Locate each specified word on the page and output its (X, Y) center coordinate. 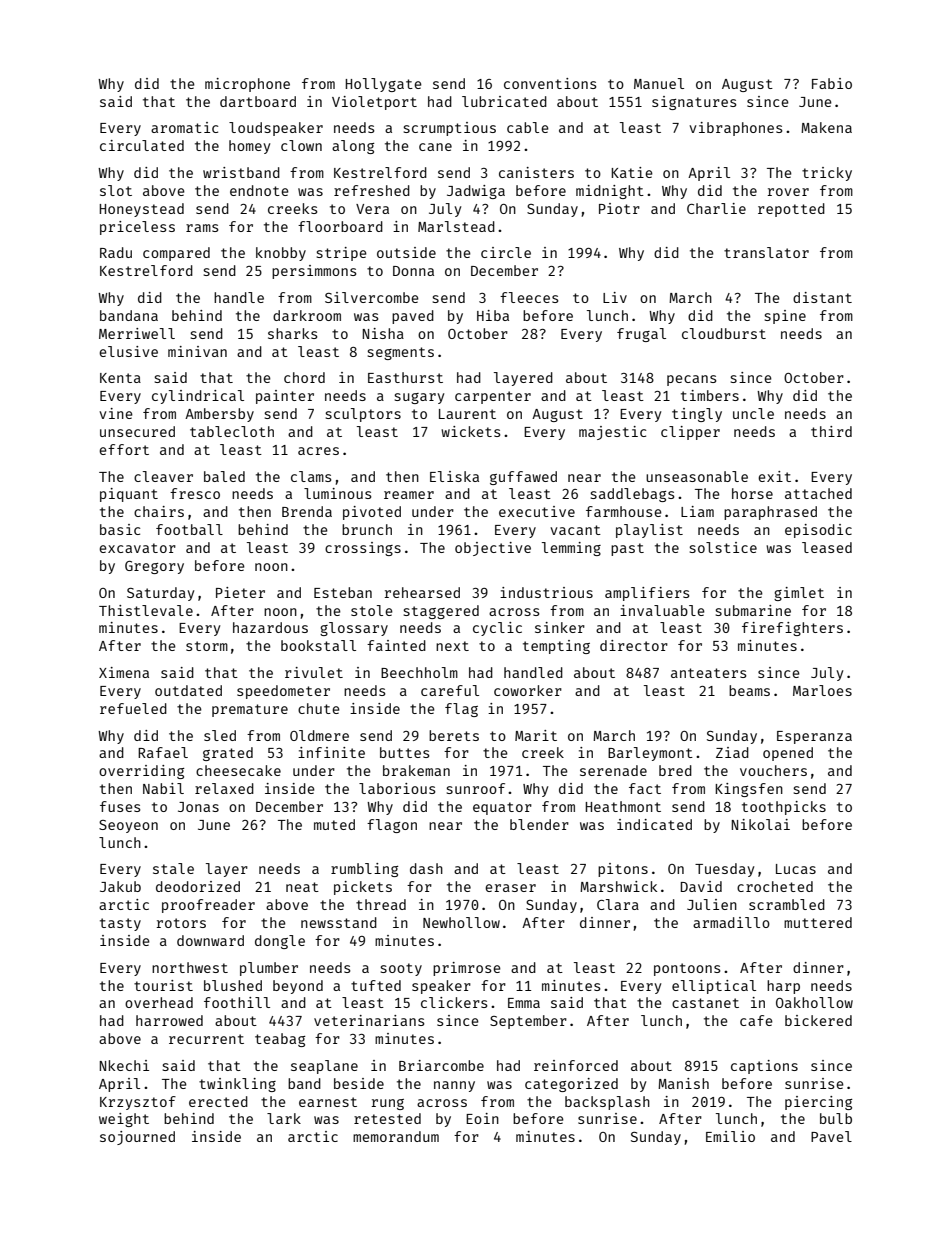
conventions (550, 83)
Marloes (822, 690)
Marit (536, 735)
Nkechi (124, 1065)
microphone (247, 85)
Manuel (659, 83)
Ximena (124, 672)
